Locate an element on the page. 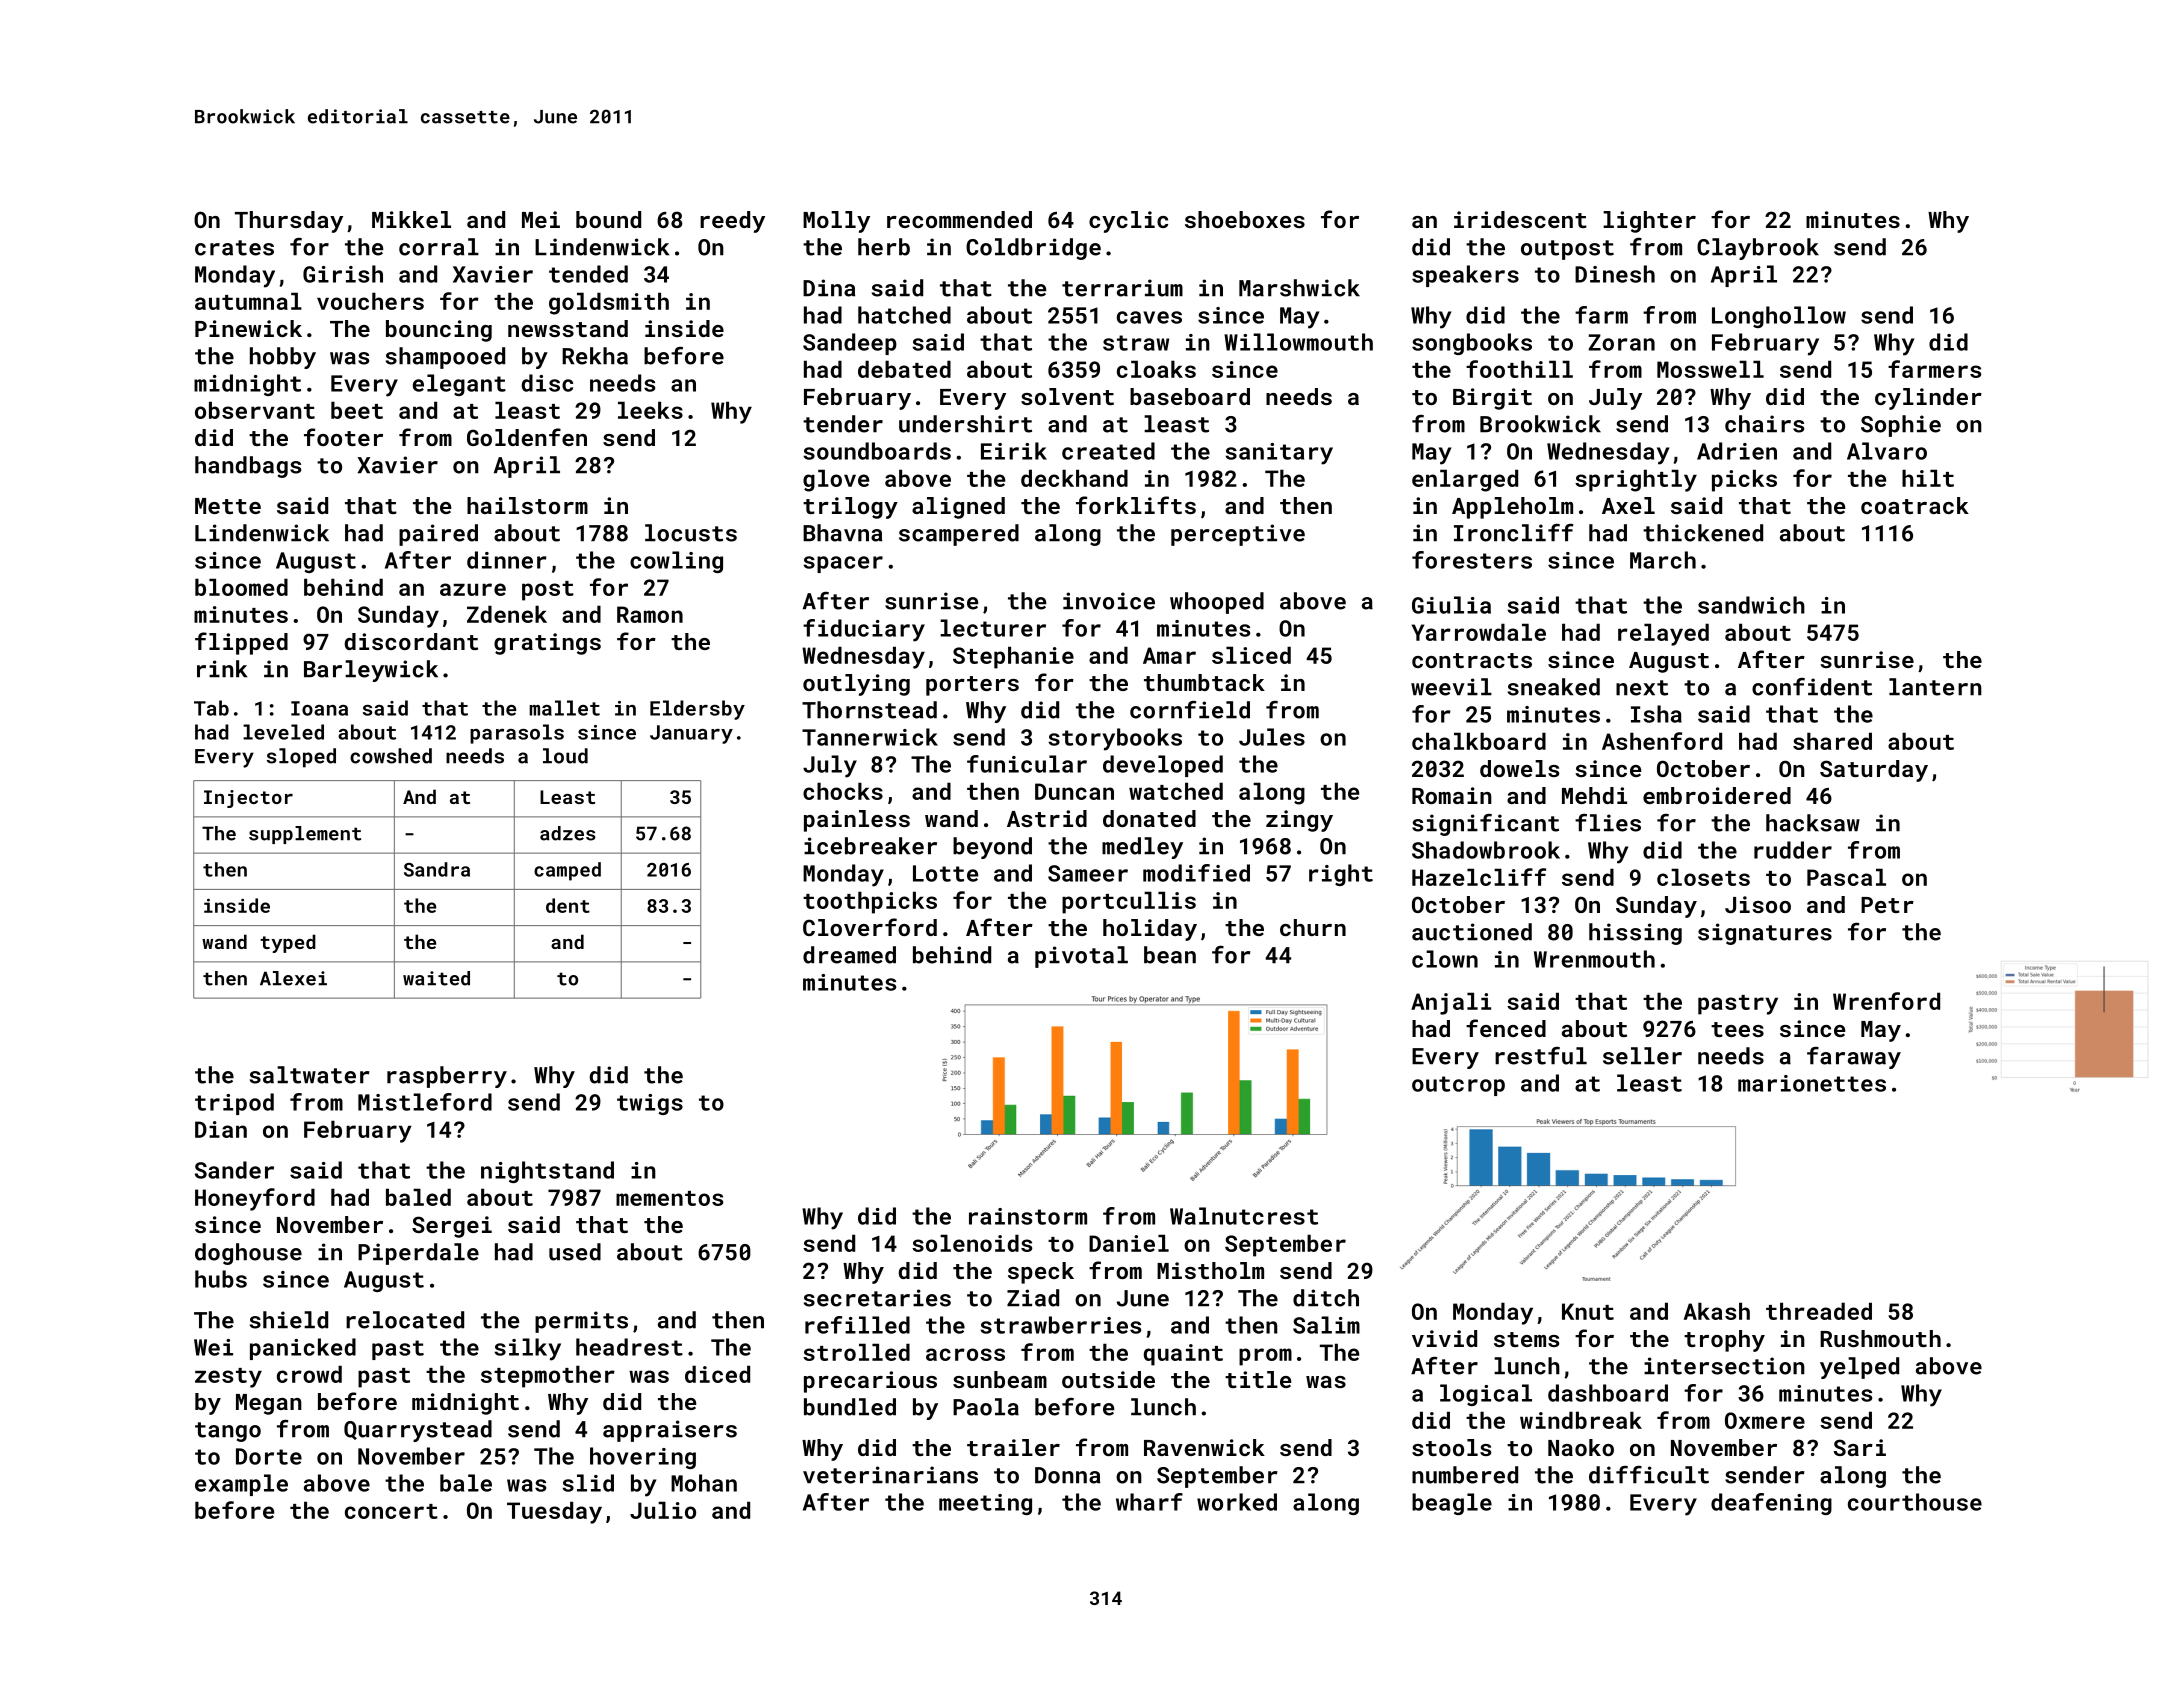 Image resolution: width=2178 pixels, height=1683 pixels. Molly is located at coordinates (836, 222).
